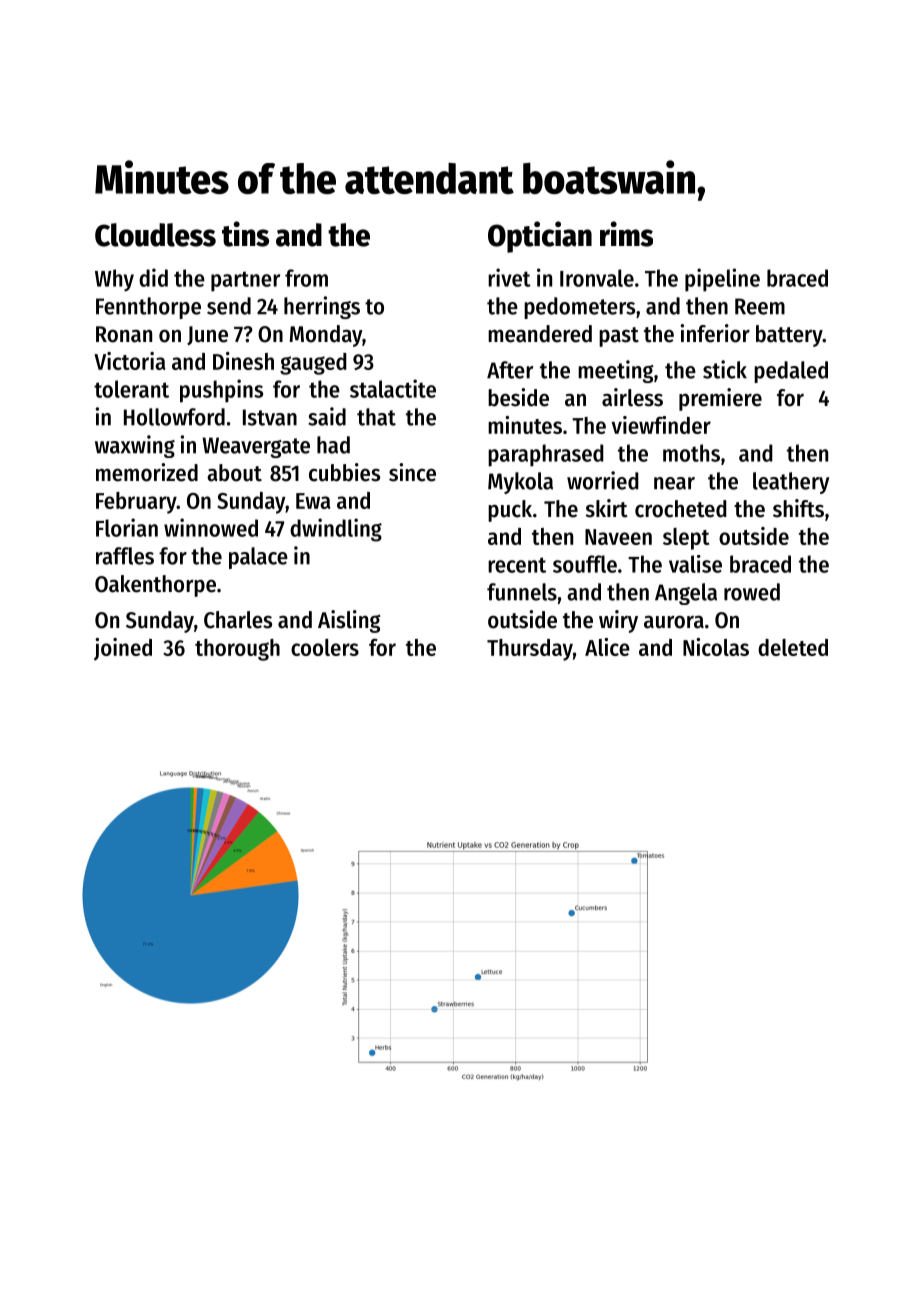  What do you see at coordinates (789, 336) in the document?
I see `battery` at bounding box center [789, 336].
